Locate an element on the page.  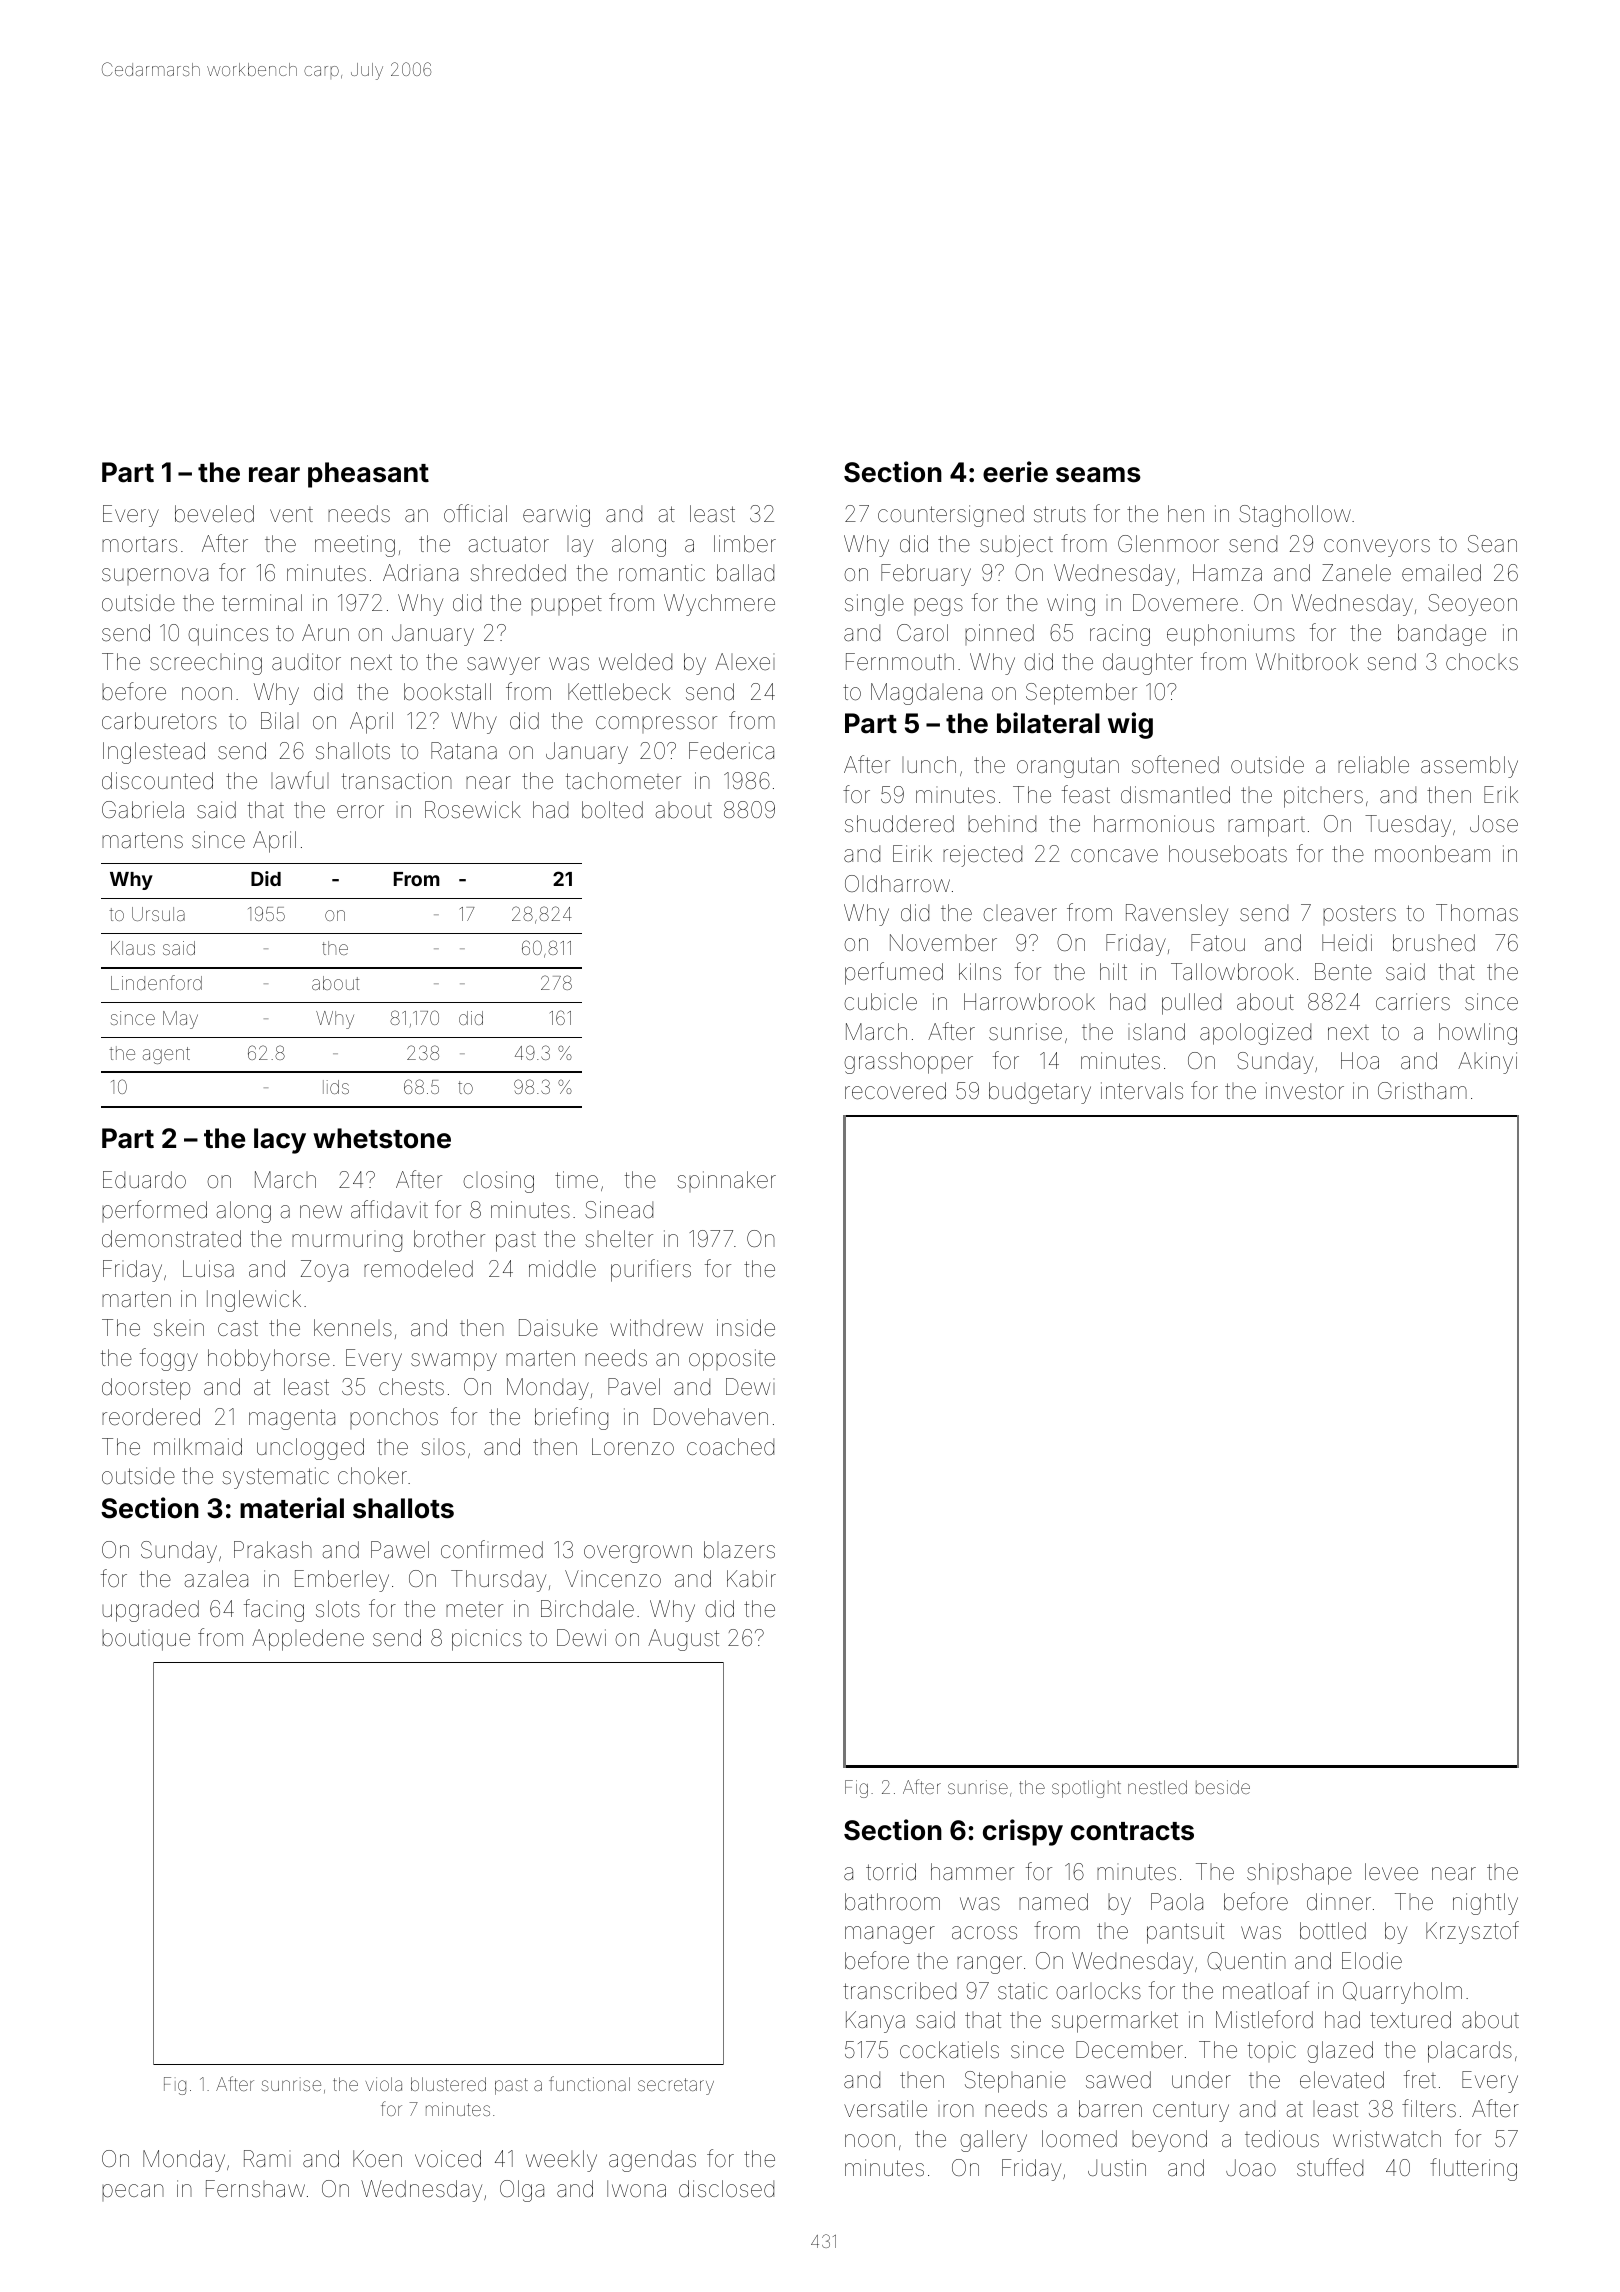
Staghollow is located at coordinates (1295, 516).
